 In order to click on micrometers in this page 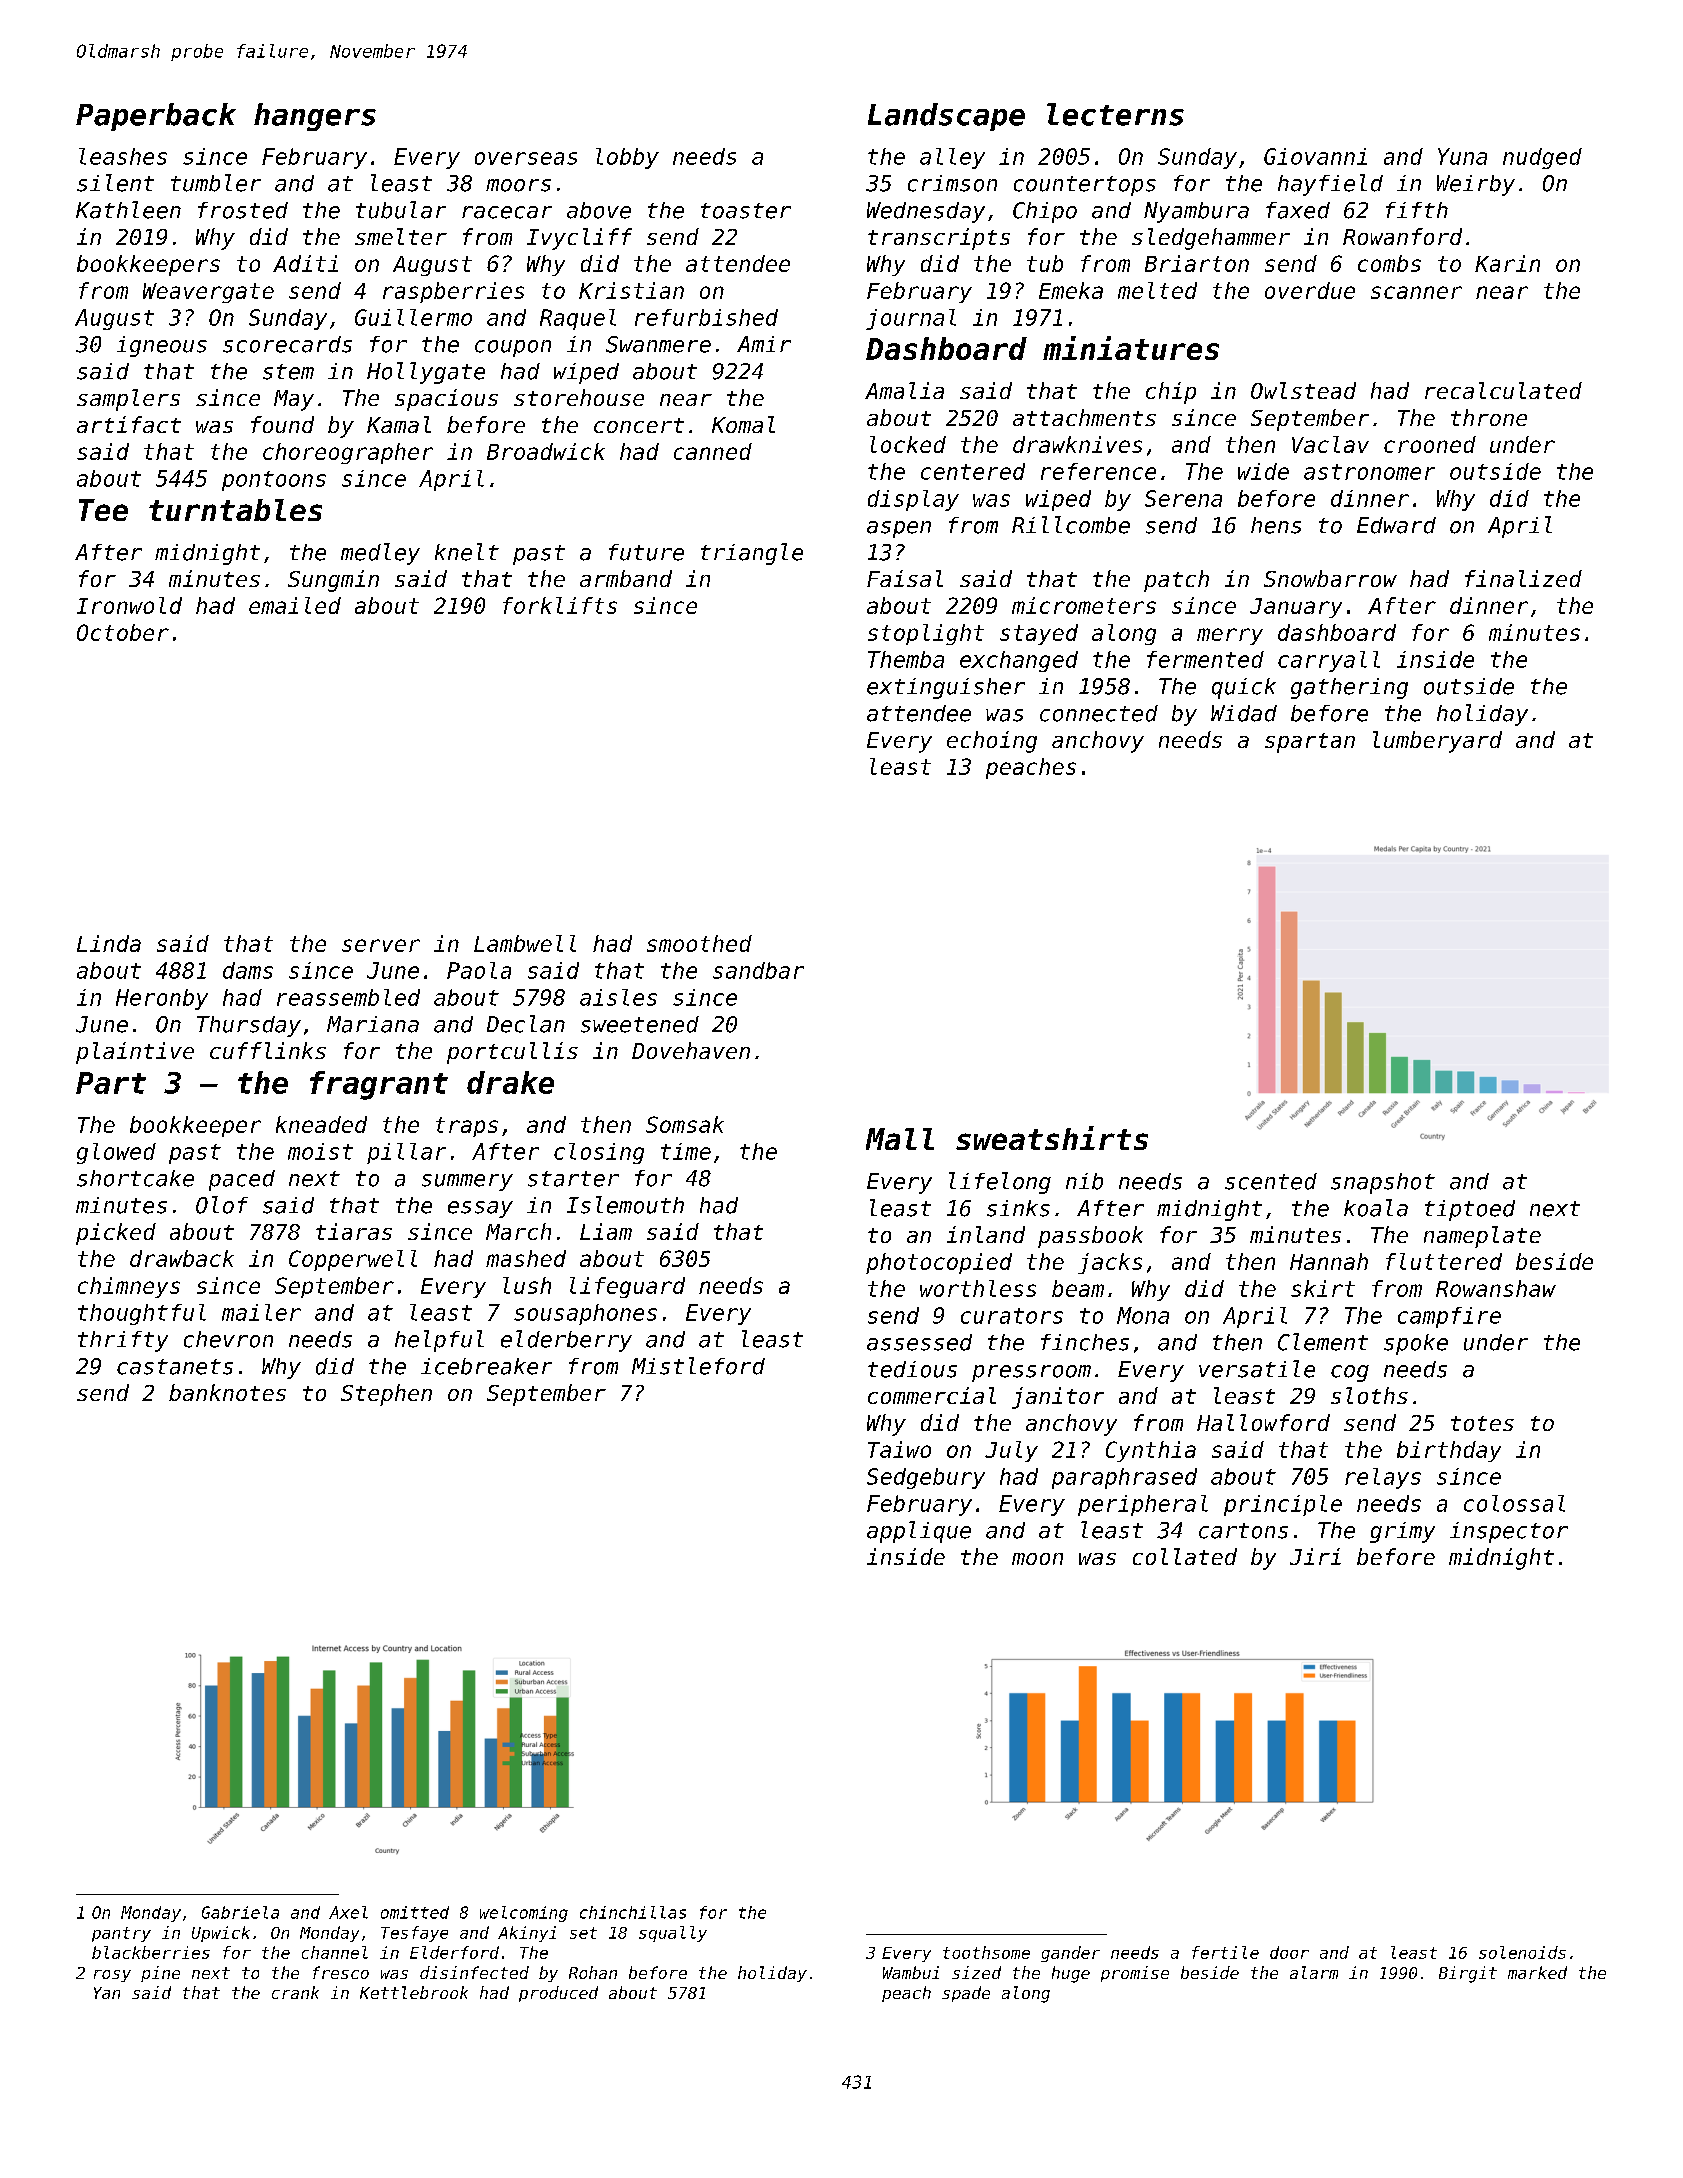, I will do `click(1084, 605)`.
